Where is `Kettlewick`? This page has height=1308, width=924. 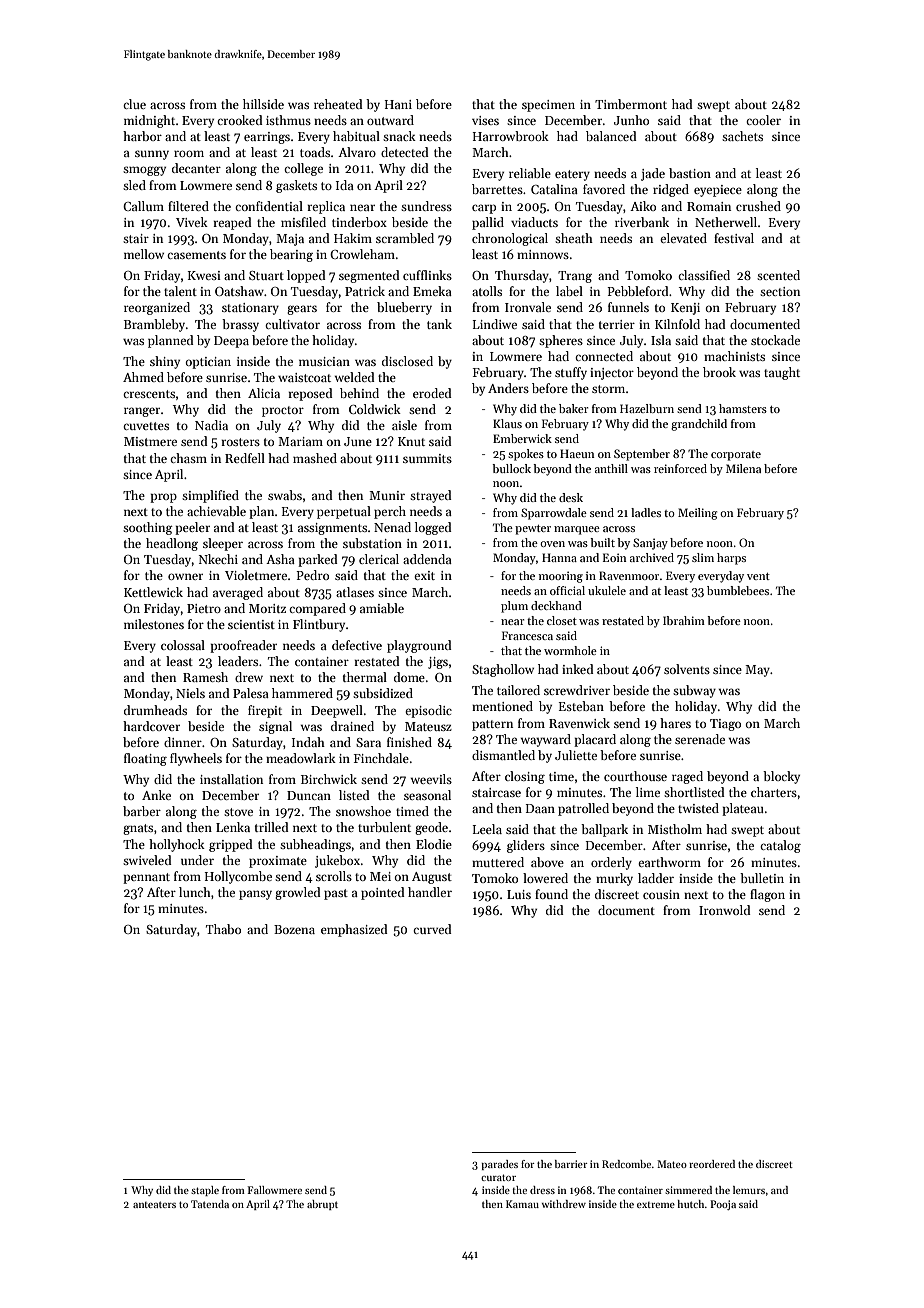 Kettlewick is located at coordinates (153, 592).
